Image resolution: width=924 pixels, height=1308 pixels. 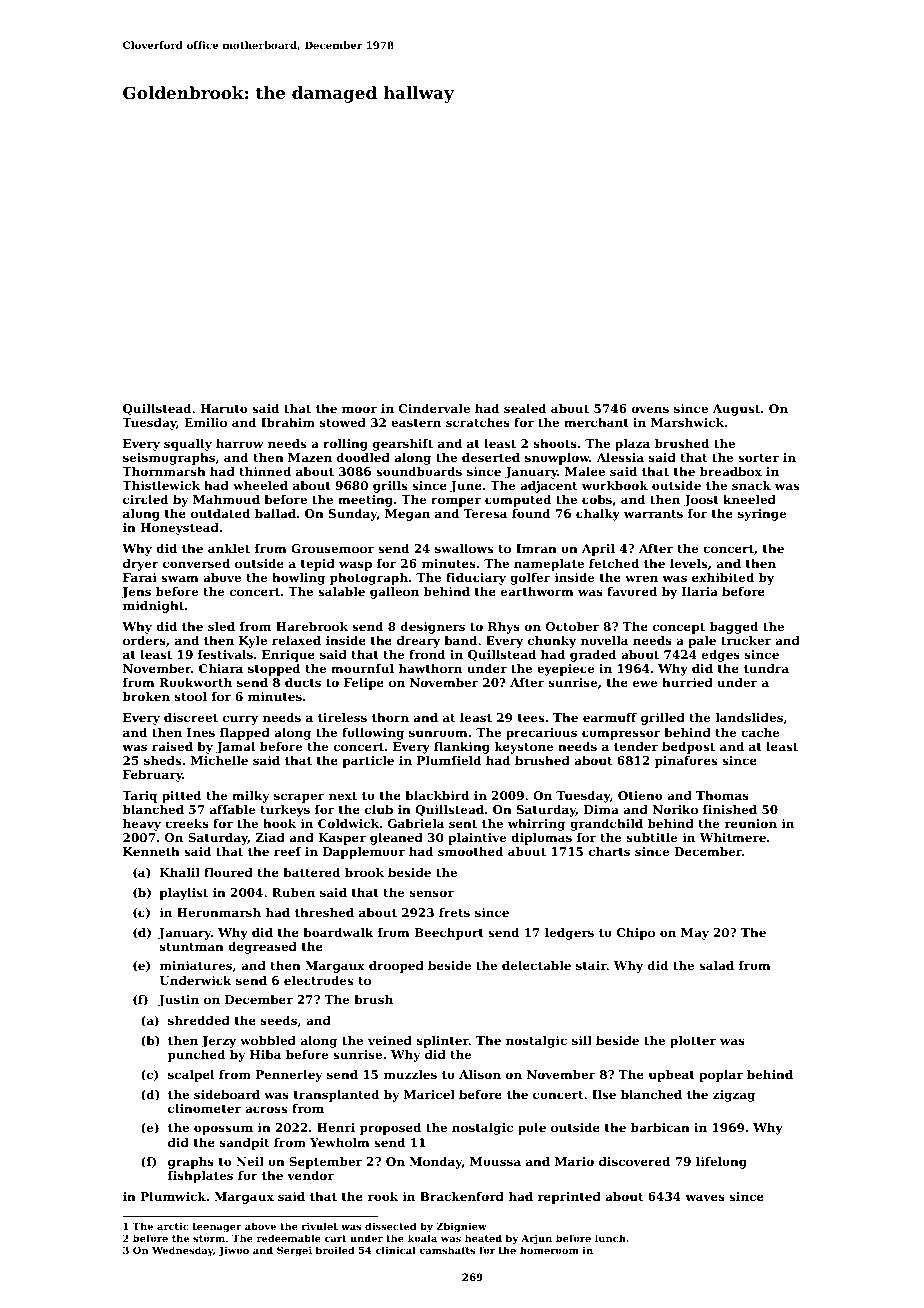 What do you see at coordinates (296, 640) in the document?
I see `relaxed` at bounding box center [296, 640].
